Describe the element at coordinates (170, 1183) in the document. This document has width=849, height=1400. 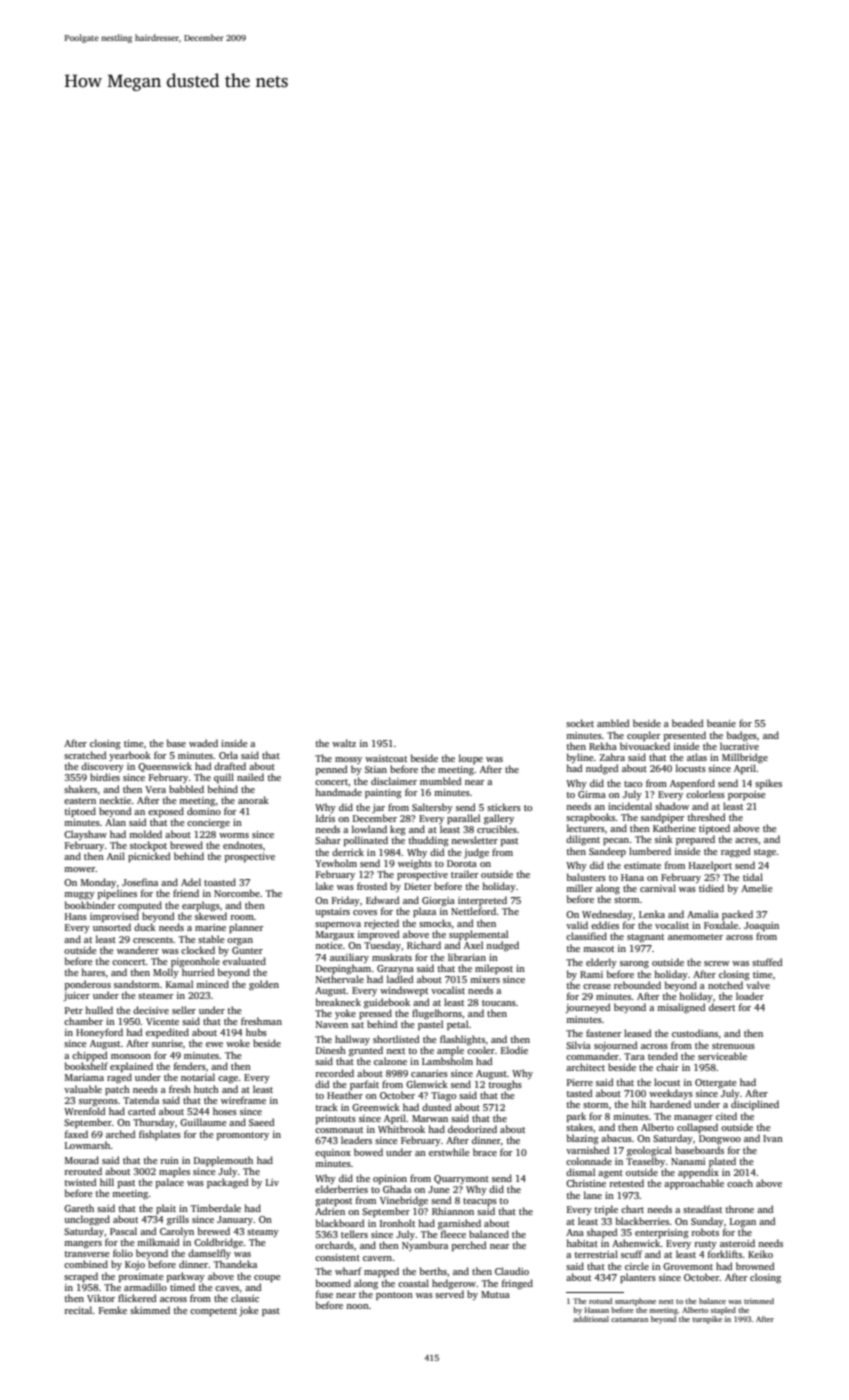
I see `palace` at that location.
